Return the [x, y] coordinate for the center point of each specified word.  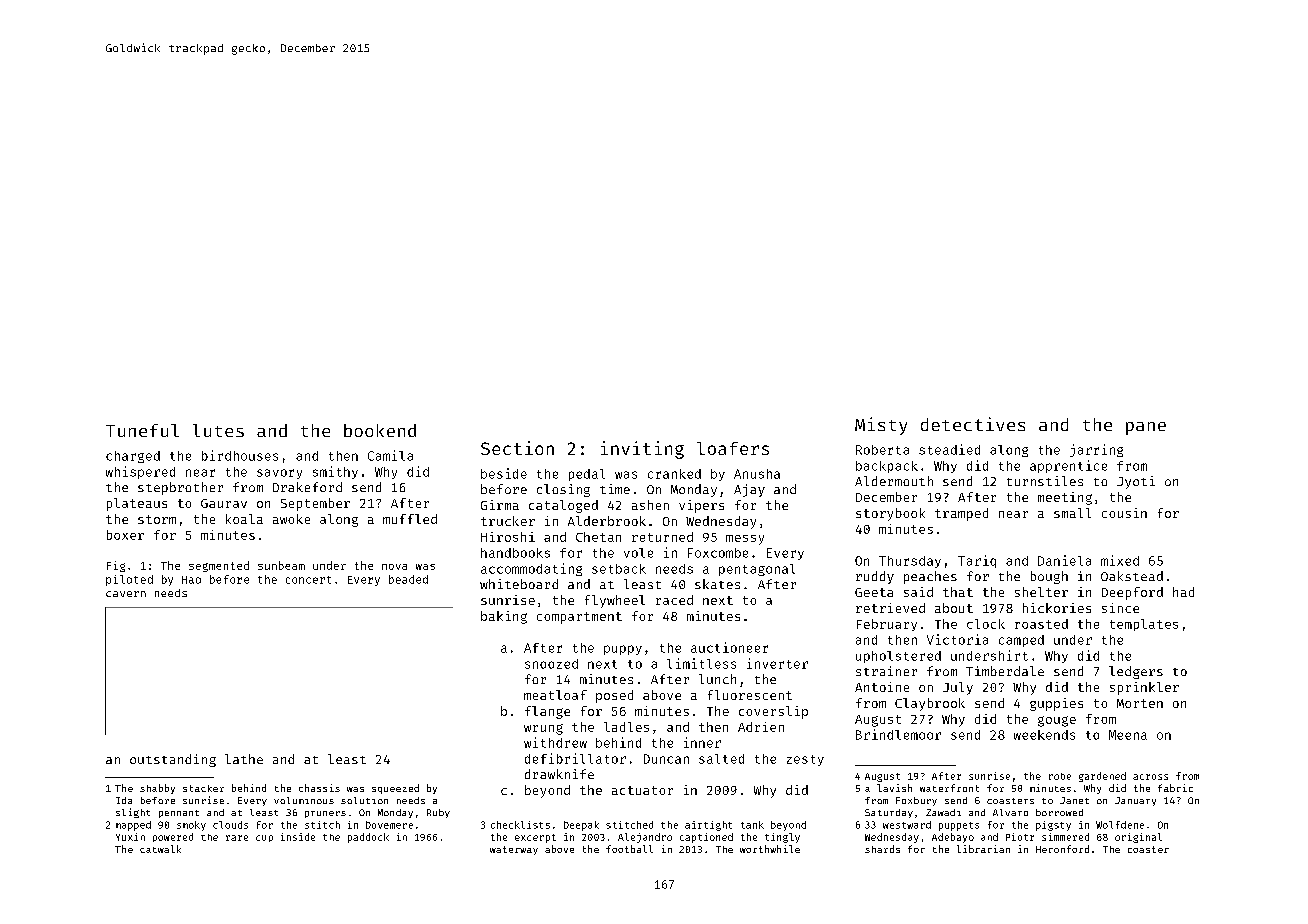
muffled [410, 519]
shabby [157, 789]
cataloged [563, 506]
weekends [1044, 735]
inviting [642, 450]
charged [133, 457]
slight [133, 813]
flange [547, 712]
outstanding [173, 760]
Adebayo [953, 838]
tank [752, 825]
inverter [777, 663]
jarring [1096, 450]
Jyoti [1136, 482]
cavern [126, 594]
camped [1021, 641]
